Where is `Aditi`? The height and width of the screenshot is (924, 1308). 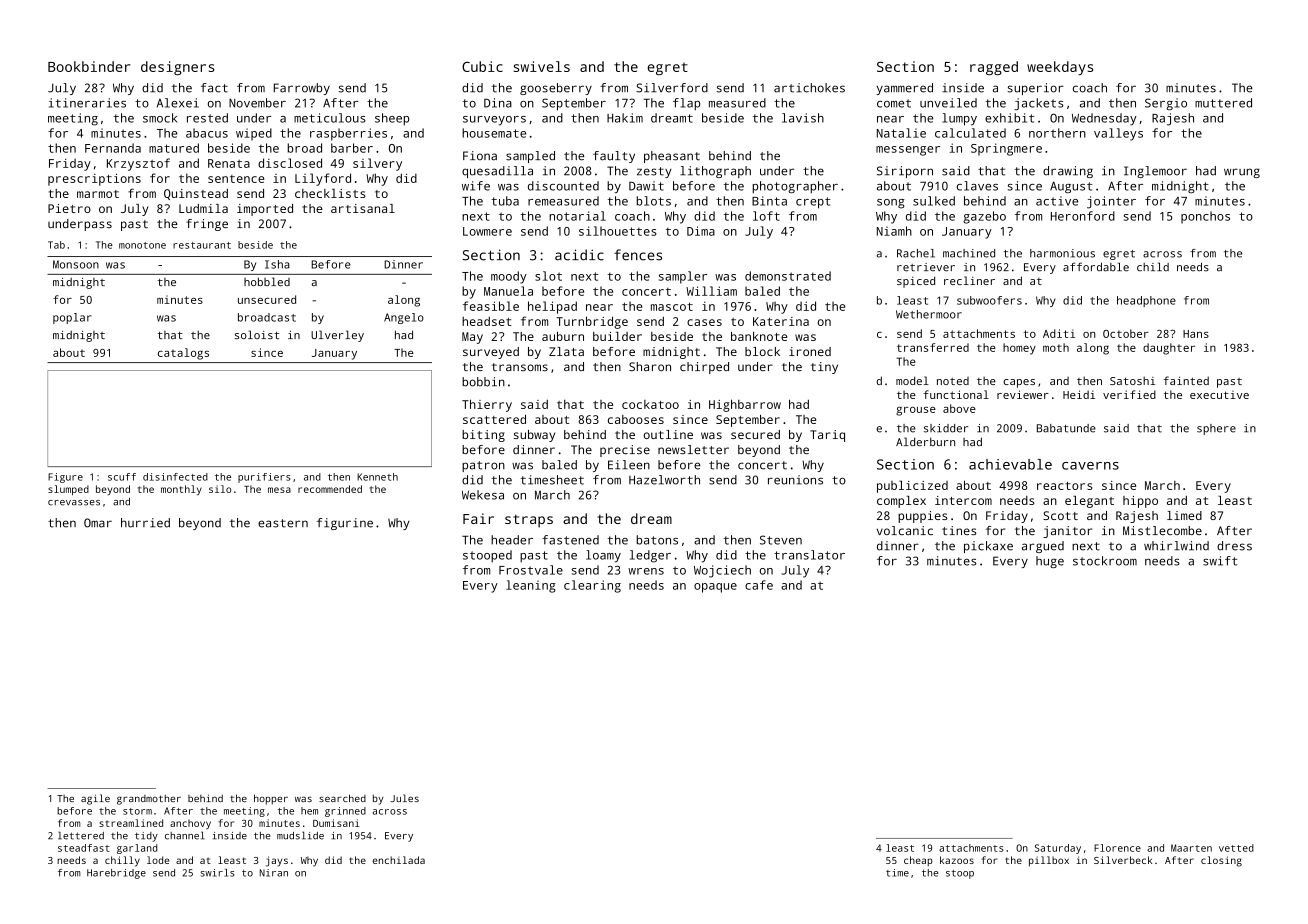
Aditi is located at coordinates (1059, 333).
